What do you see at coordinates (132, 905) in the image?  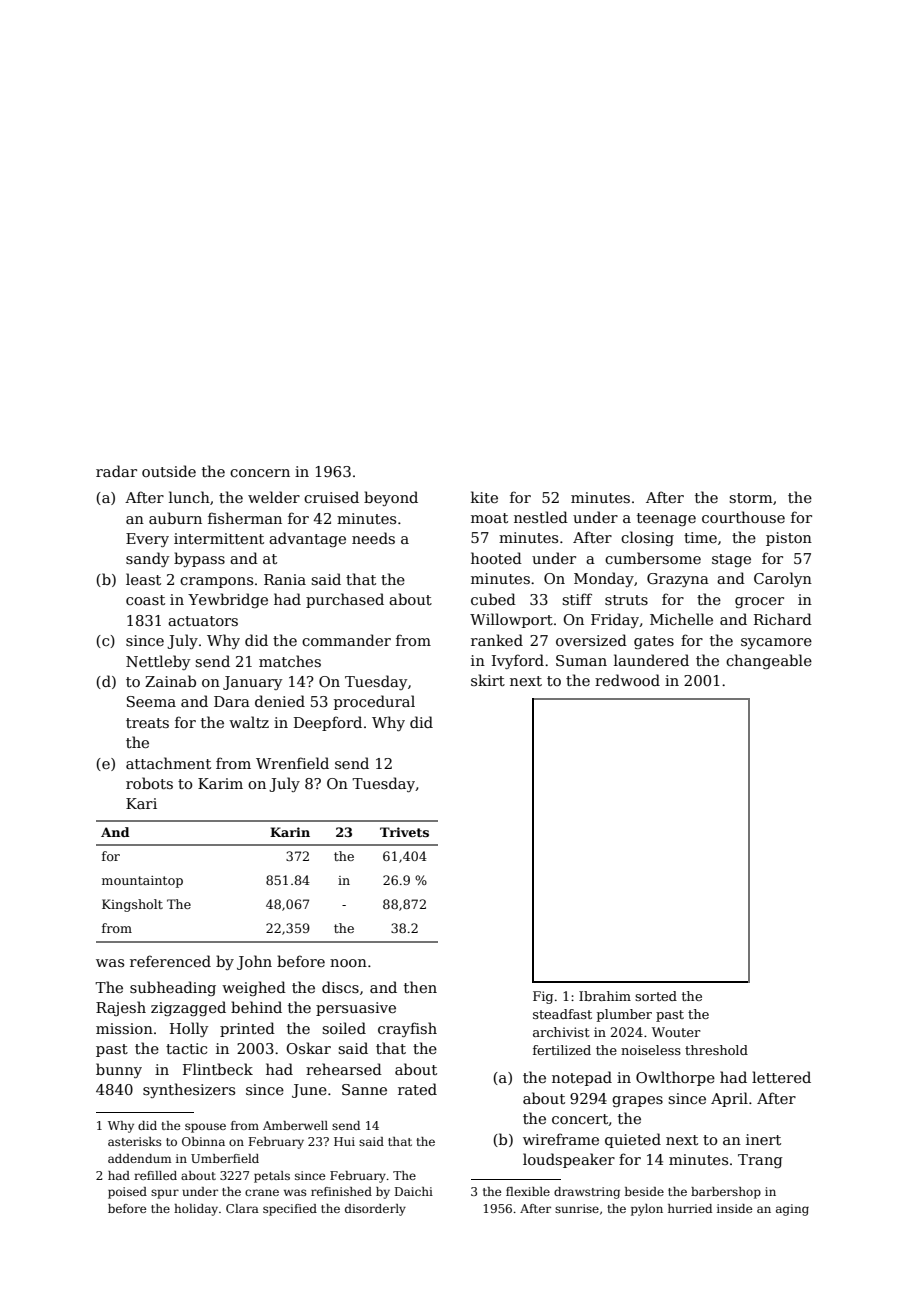 I see `Kingsholt` at bounding box center [132, 905].
